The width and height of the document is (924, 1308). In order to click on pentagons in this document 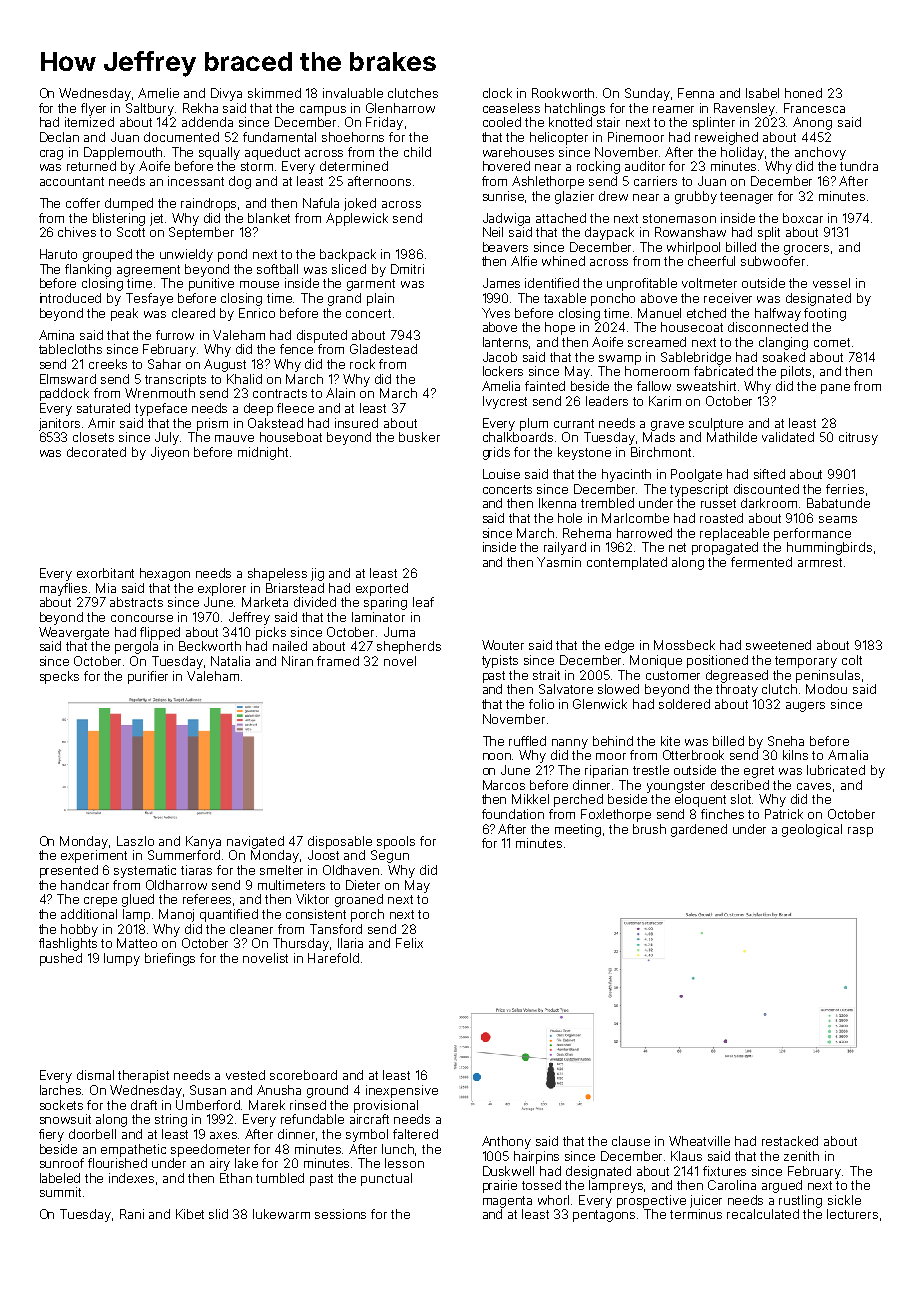, I will do `click(604, 1216)`.
